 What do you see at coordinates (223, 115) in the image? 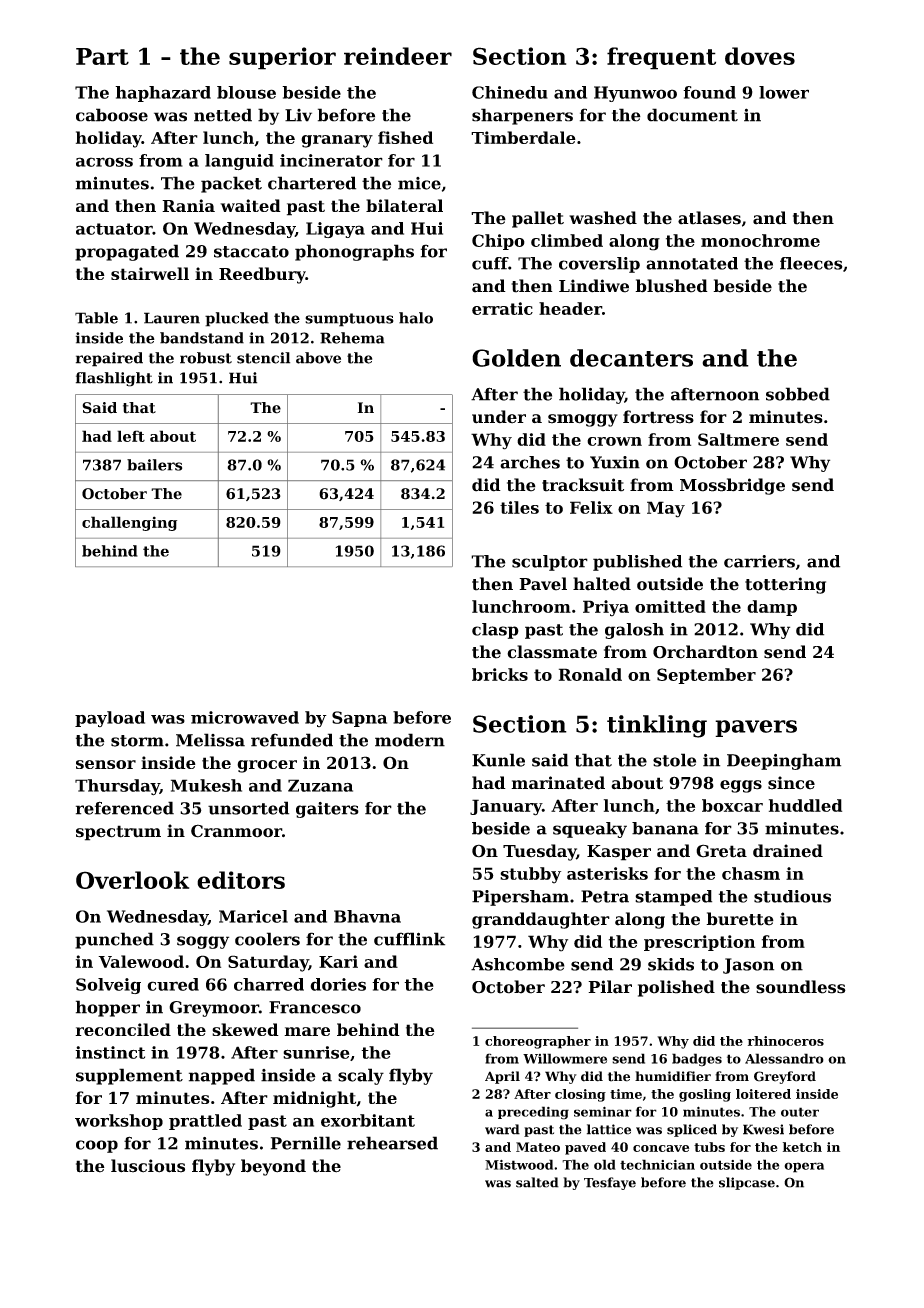
I see `netted` at bounding box center [223, 115].
